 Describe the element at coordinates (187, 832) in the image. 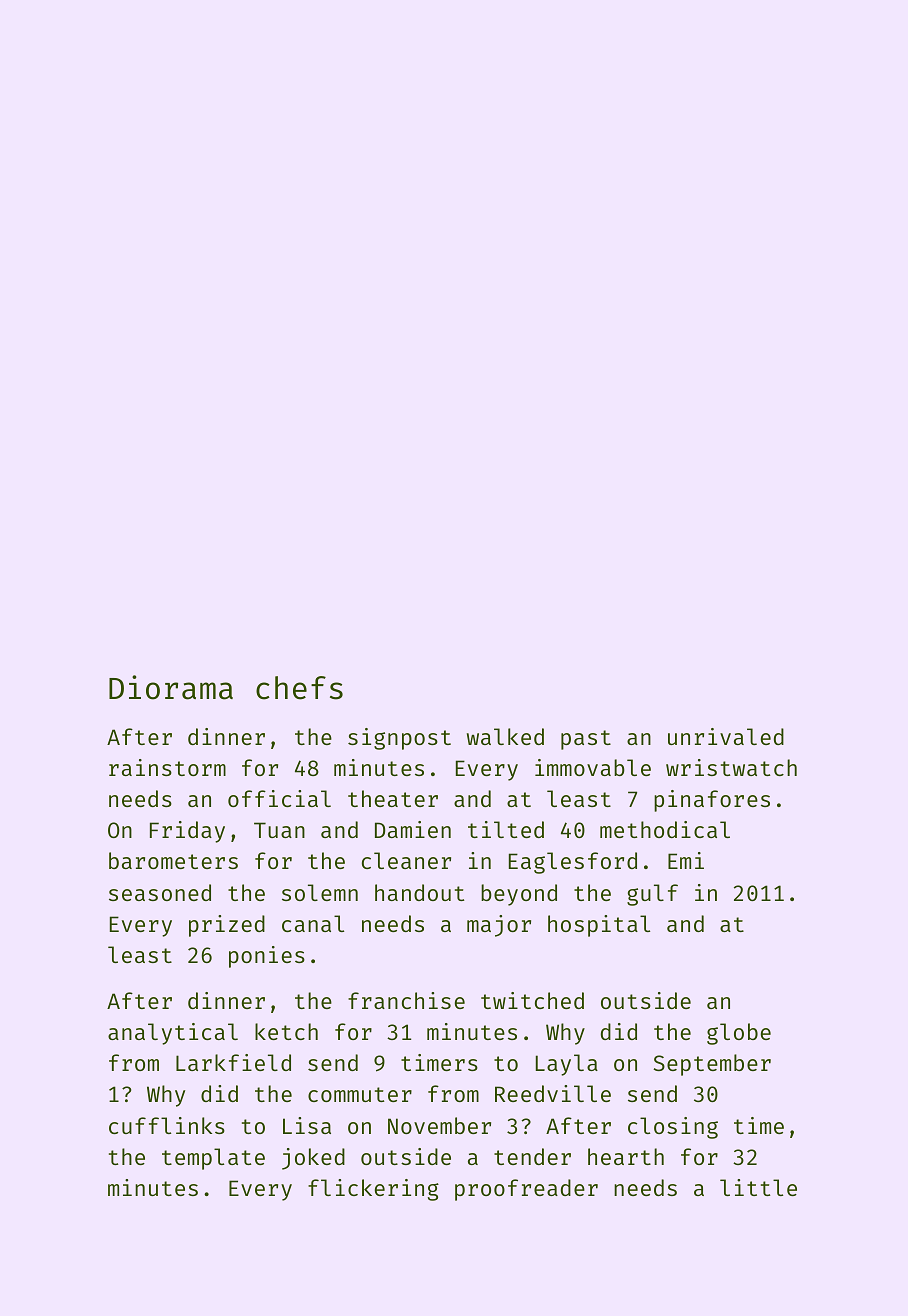

I see `Friday` at that location.
